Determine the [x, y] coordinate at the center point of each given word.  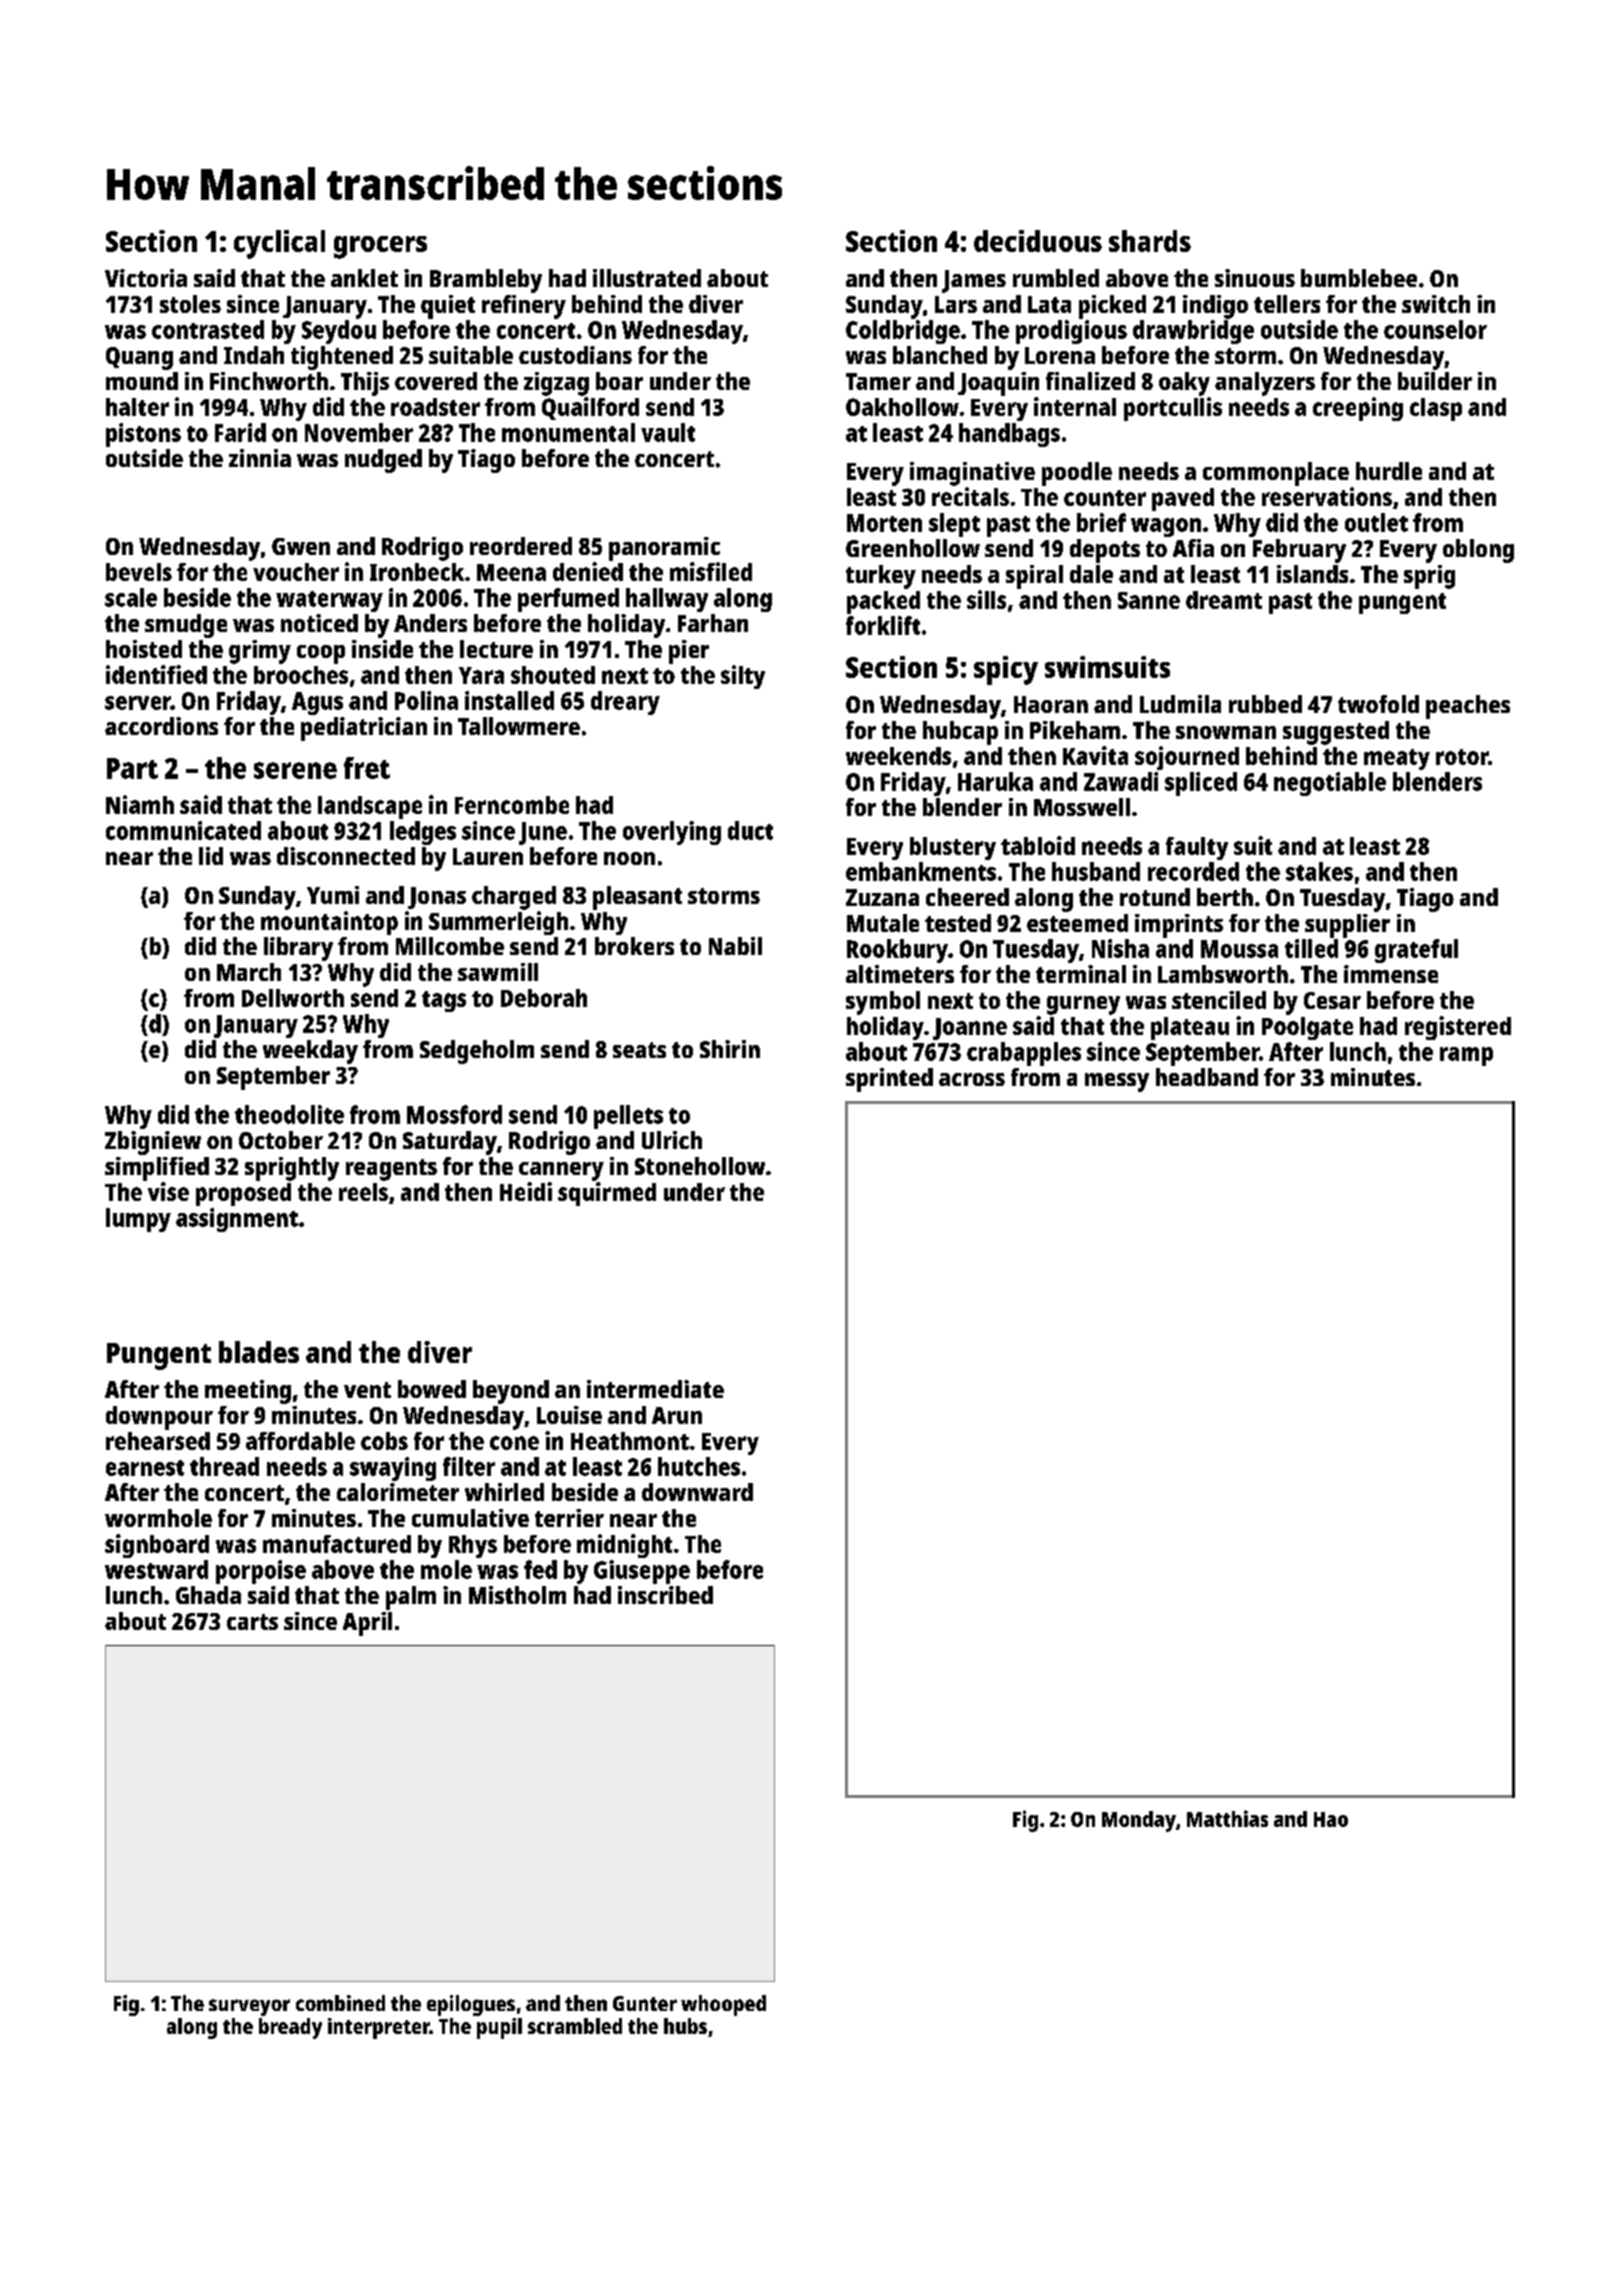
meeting [248, 1392]
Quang [139, 358]
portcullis [1173, 409]
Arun [677, 1415]
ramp [1466, 1056]
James [974, 281]
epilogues [471, 2005]
